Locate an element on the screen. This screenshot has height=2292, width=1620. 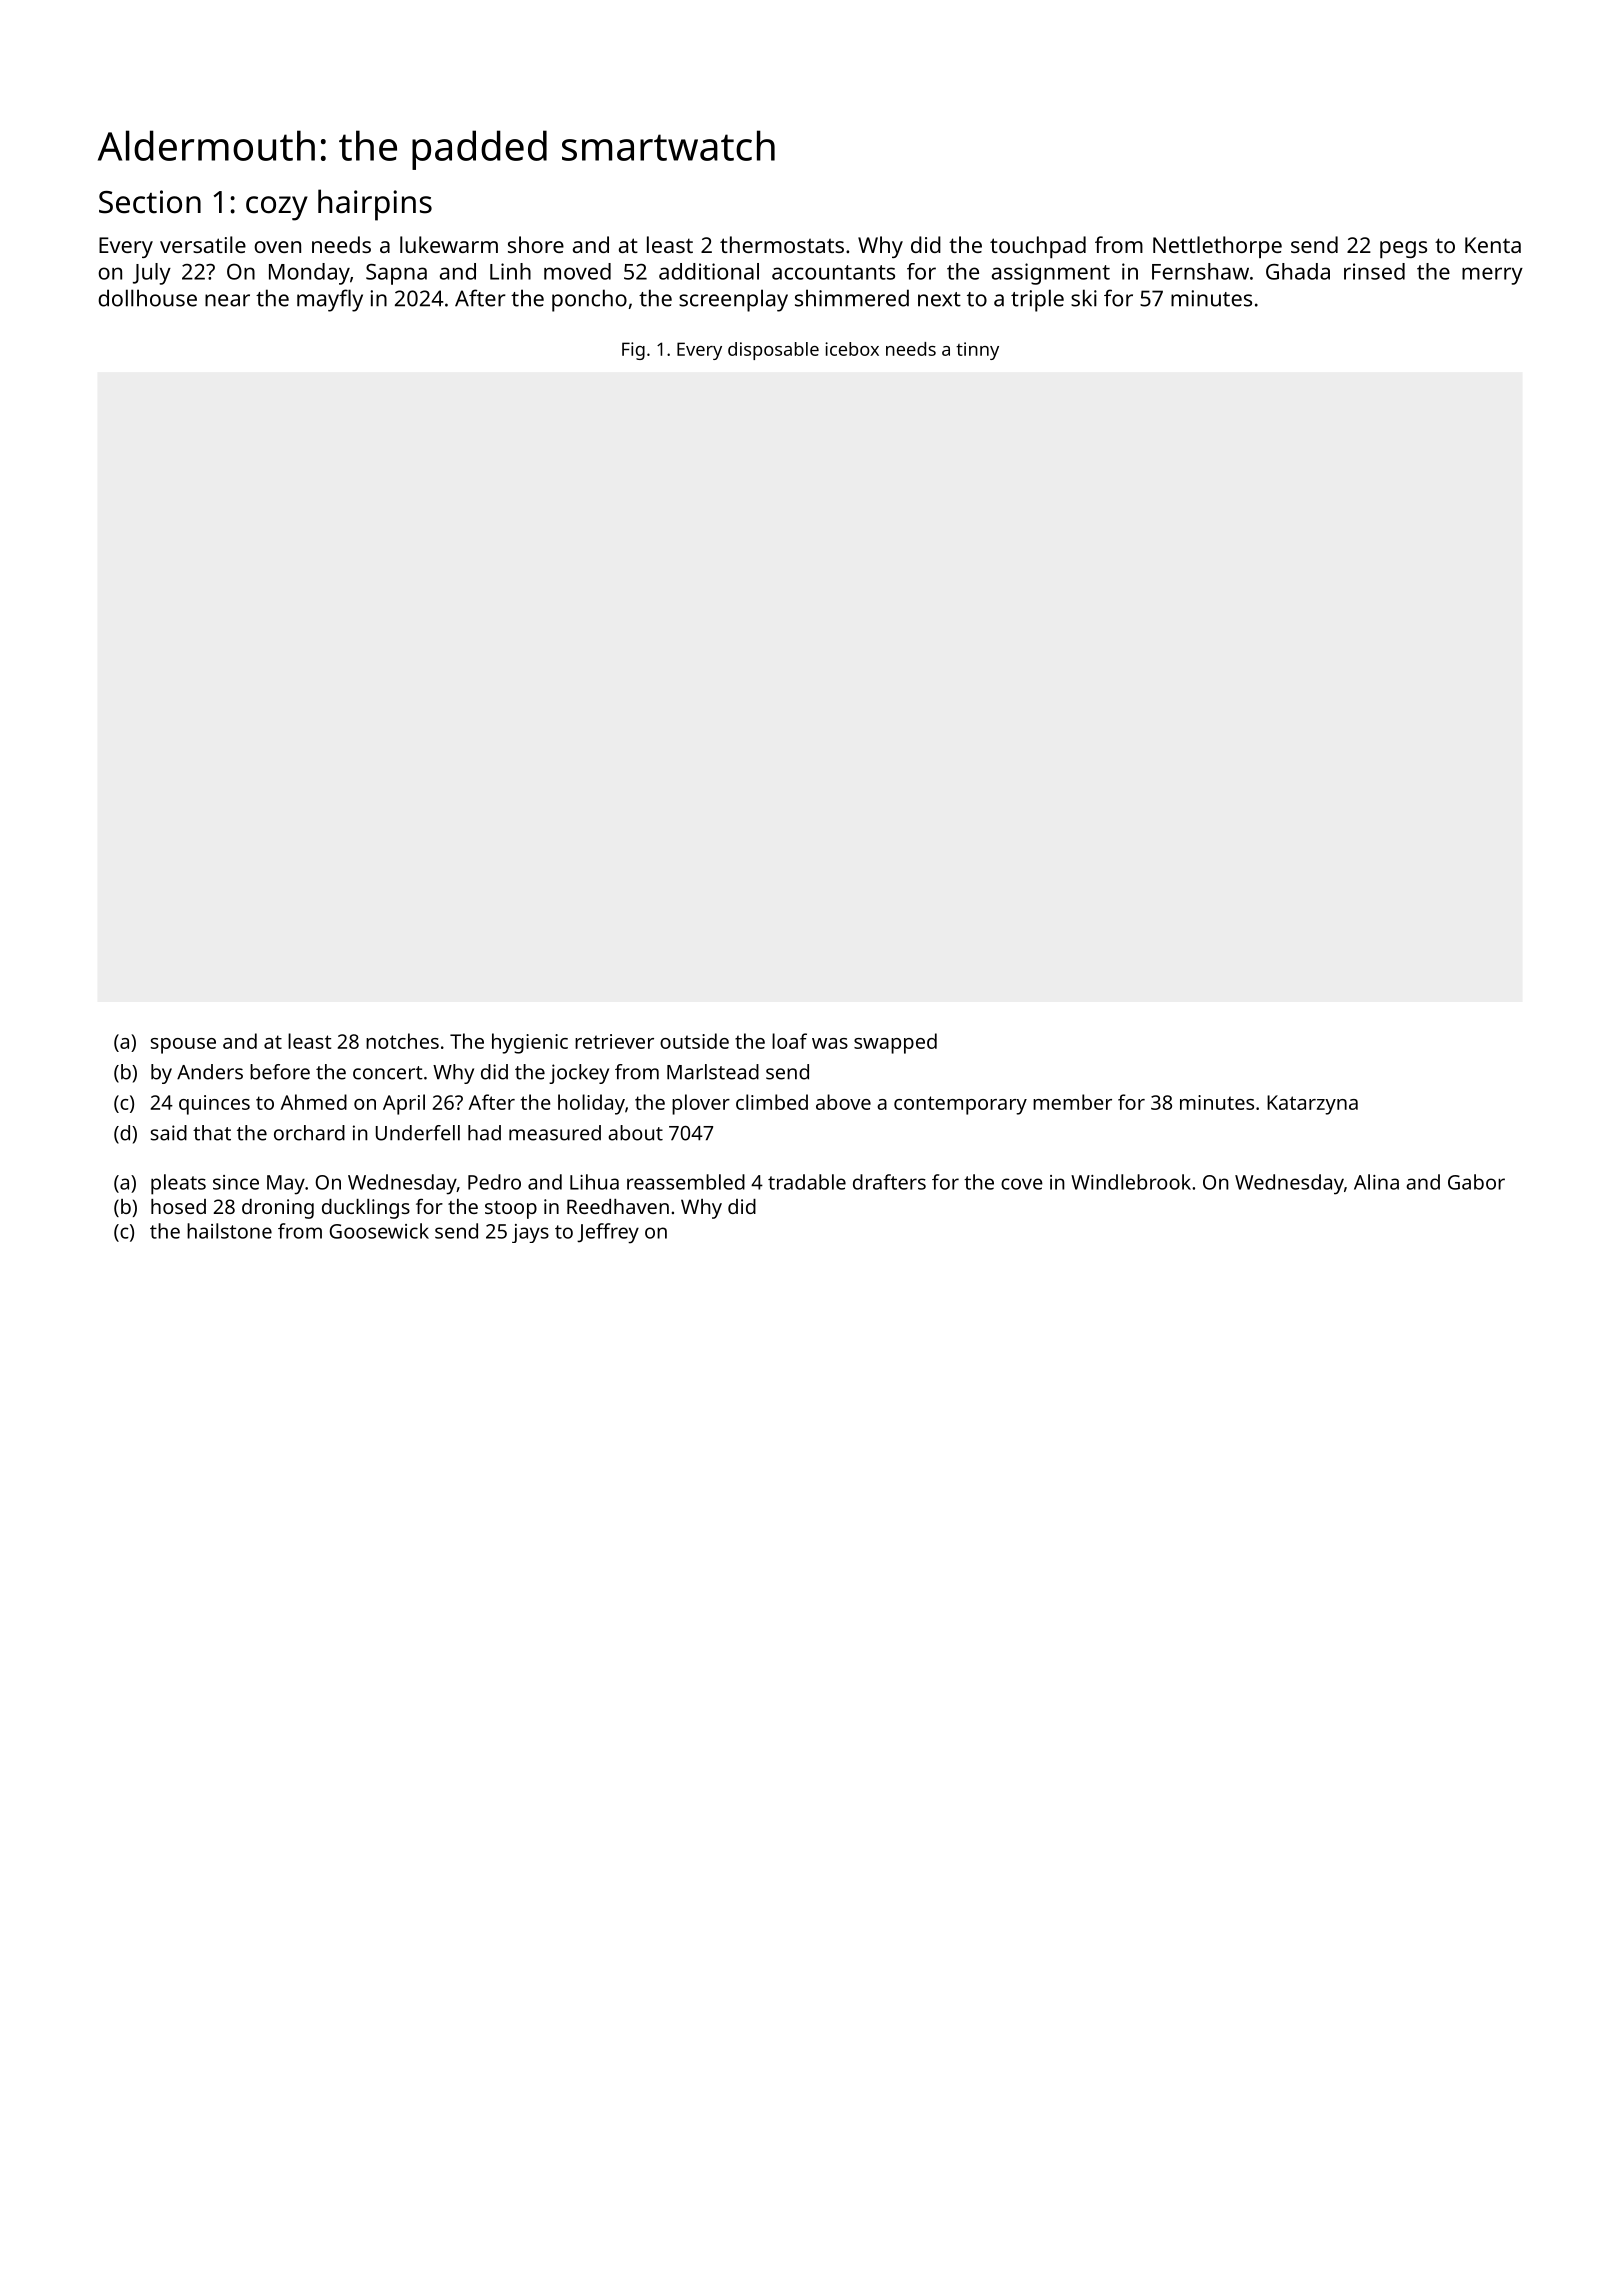
Fig is located at coordinates (633, 351).
